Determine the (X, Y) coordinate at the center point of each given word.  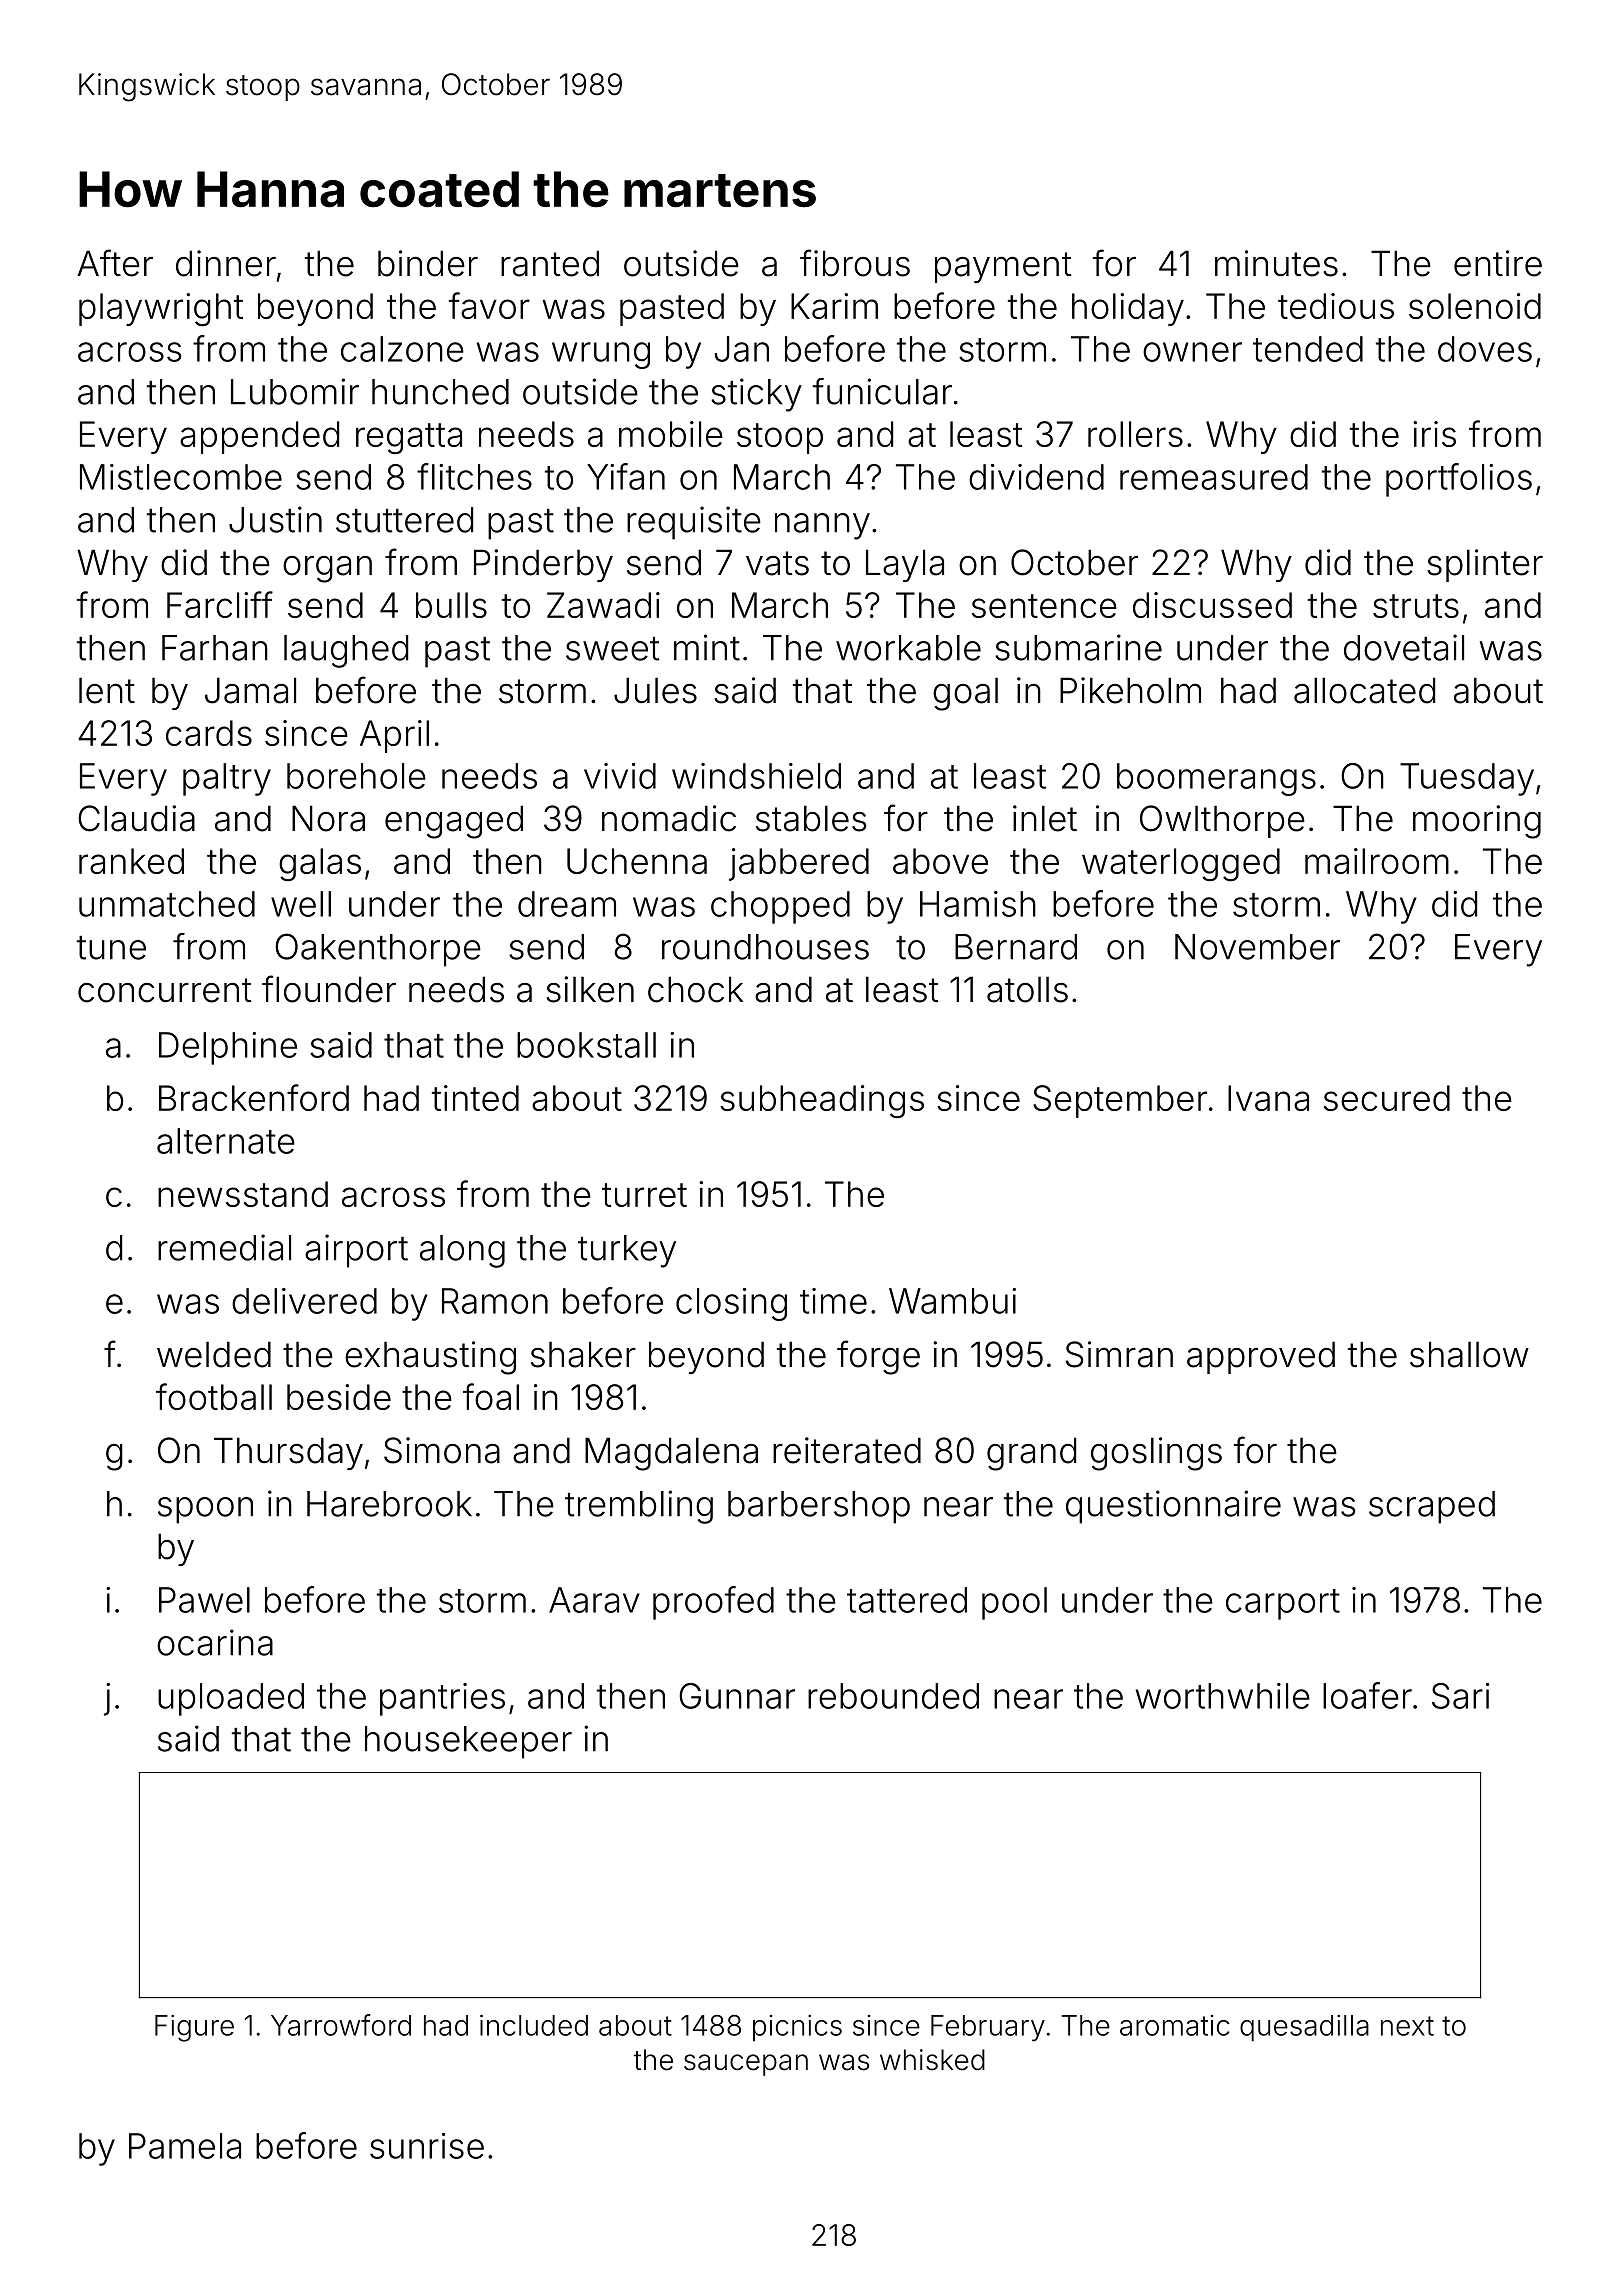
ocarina (215, 1642)
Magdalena (671, 1454)
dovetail (1404, 647)
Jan (742, 349)
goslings (1156, 1454)
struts (1416, 606)
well (301, 904)
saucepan (746, 2065)
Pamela (185, 2146)
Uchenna (637, 861)
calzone (402, 349)
